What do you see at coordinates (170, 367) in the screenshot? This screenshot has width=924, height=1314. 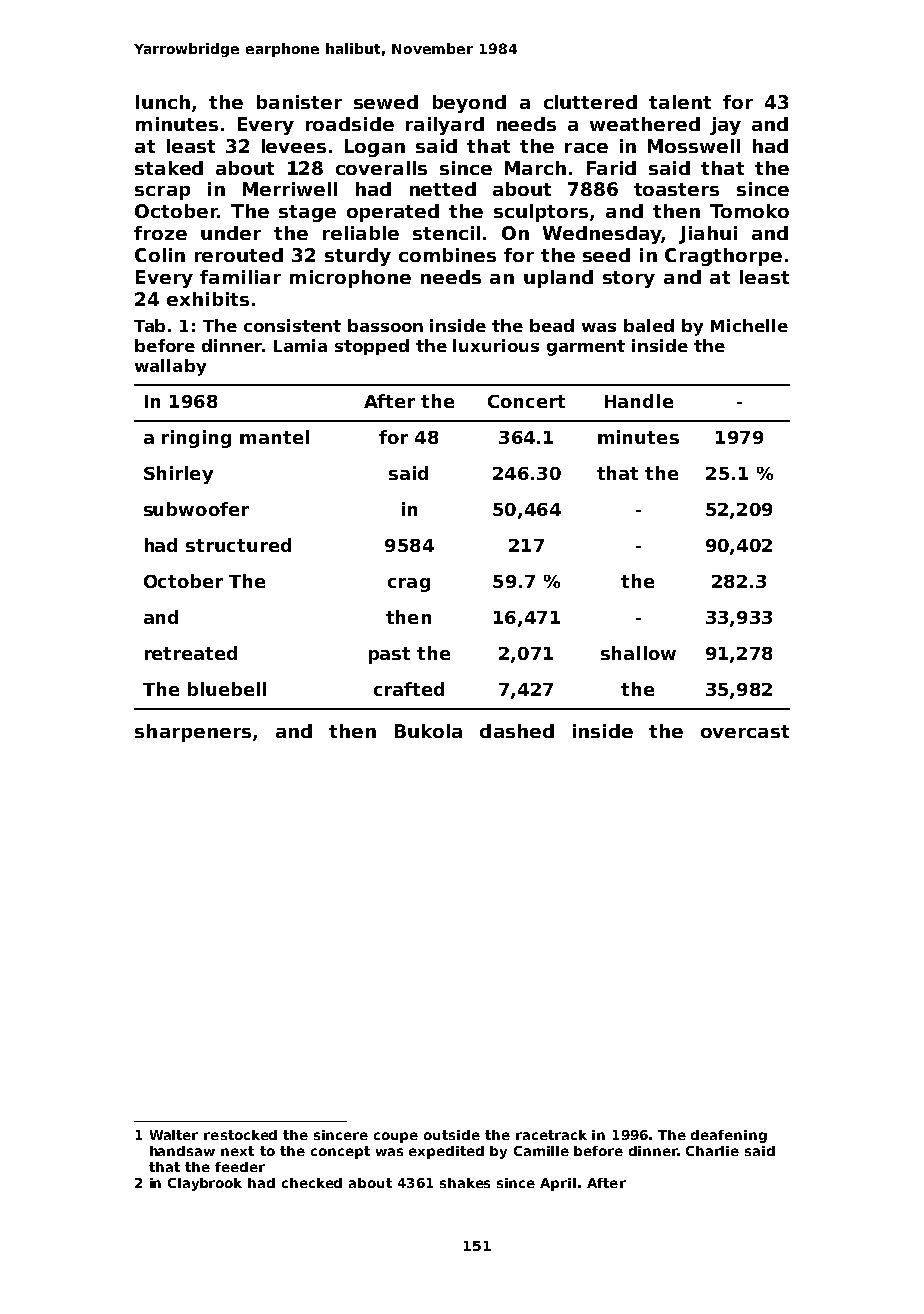 I see `wallaby` at bounding box center [170, 367].
